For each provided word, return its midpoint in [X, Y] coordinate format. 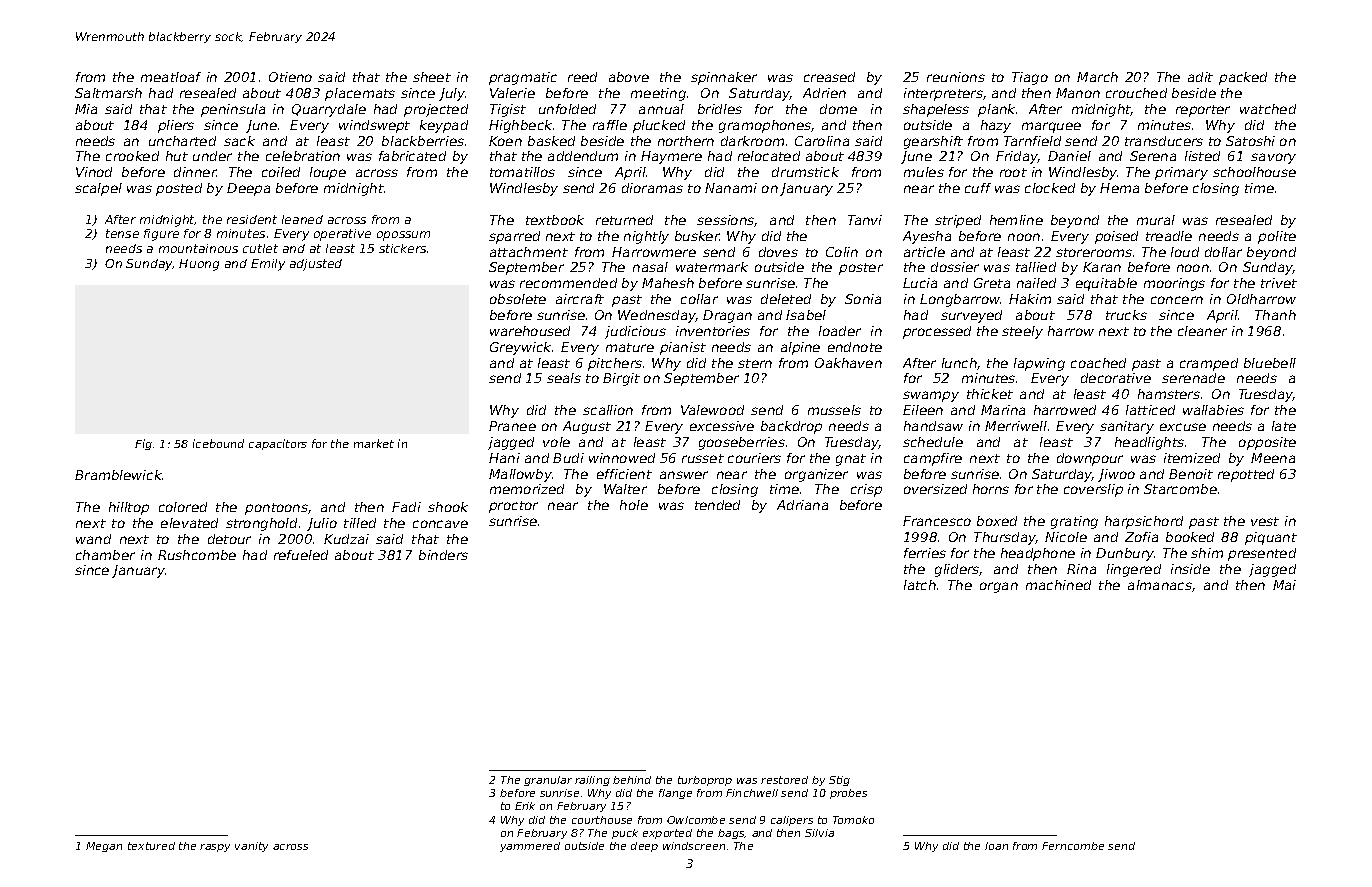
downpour [1090, 459]
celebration [303, 156]
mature [630, 347]
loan [996, 846]
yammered [530, 847]
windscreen [694, 846]
